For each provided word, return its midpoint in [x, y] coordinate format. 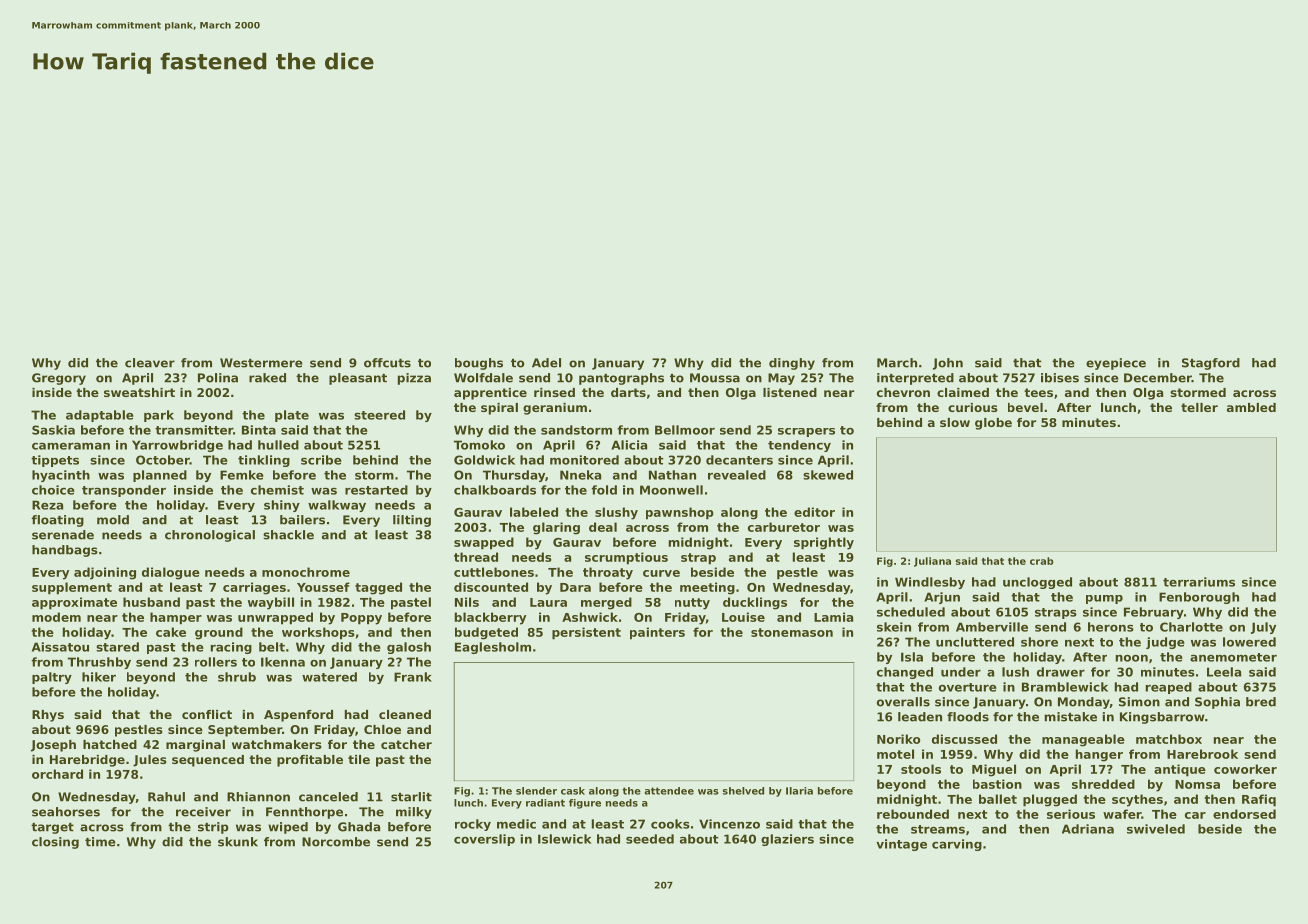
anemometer [1233, 657]
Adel [546, 363]
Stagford [1211, 364]
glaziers [787, 840]
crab [1042, 561]
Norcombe [336, 842]
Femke [242, 475]
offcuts [387, 363]
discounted [491, 587]
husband [151, 602]
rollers [216, 662]
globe [993, 424]
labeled [534, 512]
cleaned [405, 714]
